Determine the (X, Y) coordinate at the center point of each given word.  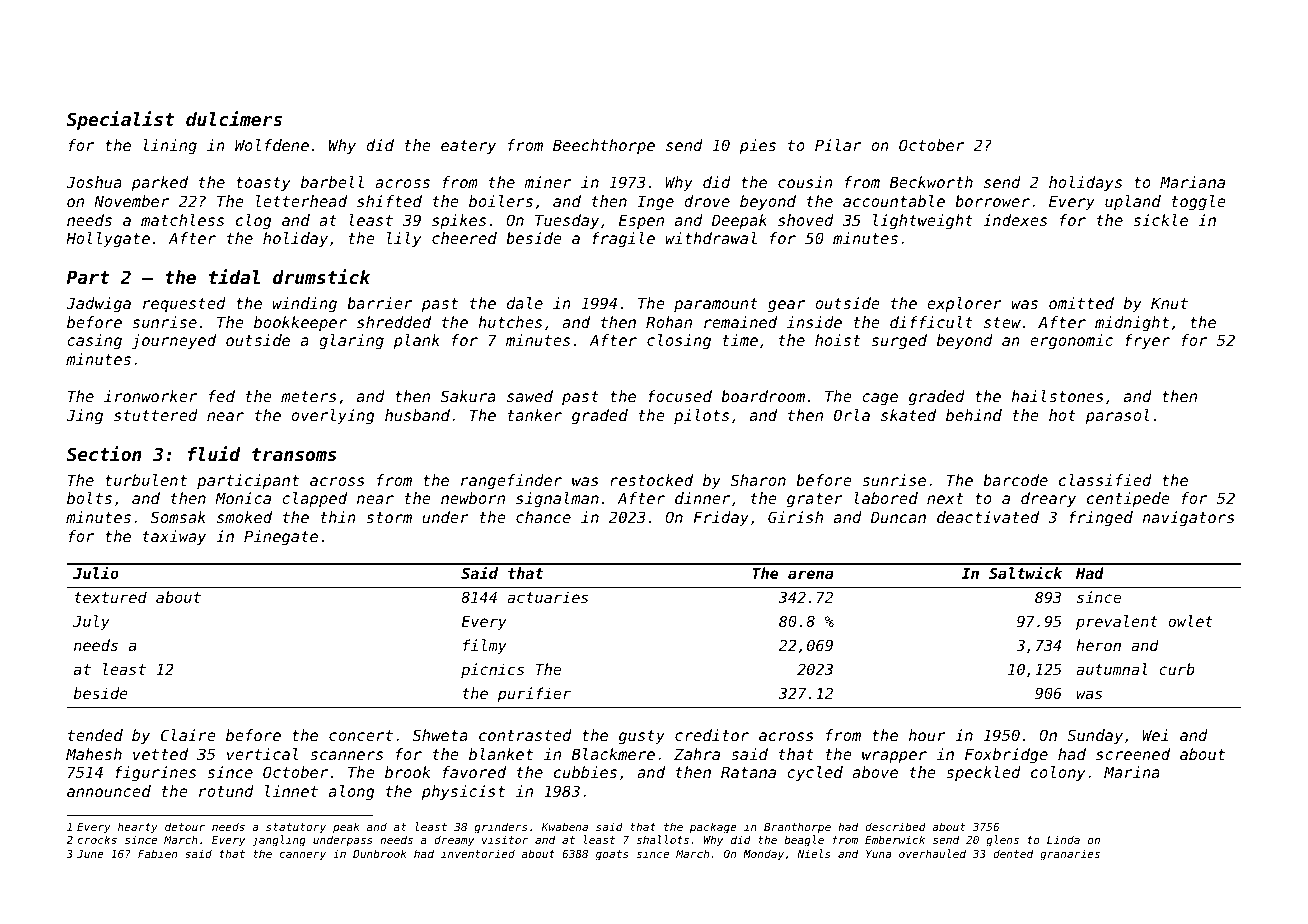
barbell (332, 182)
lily (404, 239)
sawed (530, 396)
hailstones (1057, 396)
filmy (485, 646)
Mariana (1192, 182)
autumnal (1112, 669)
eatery (468, 147)
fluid (214, 453)
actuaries (547, 597)
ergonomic (1071, 342)
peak (346, 828)
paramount (716, 305)
